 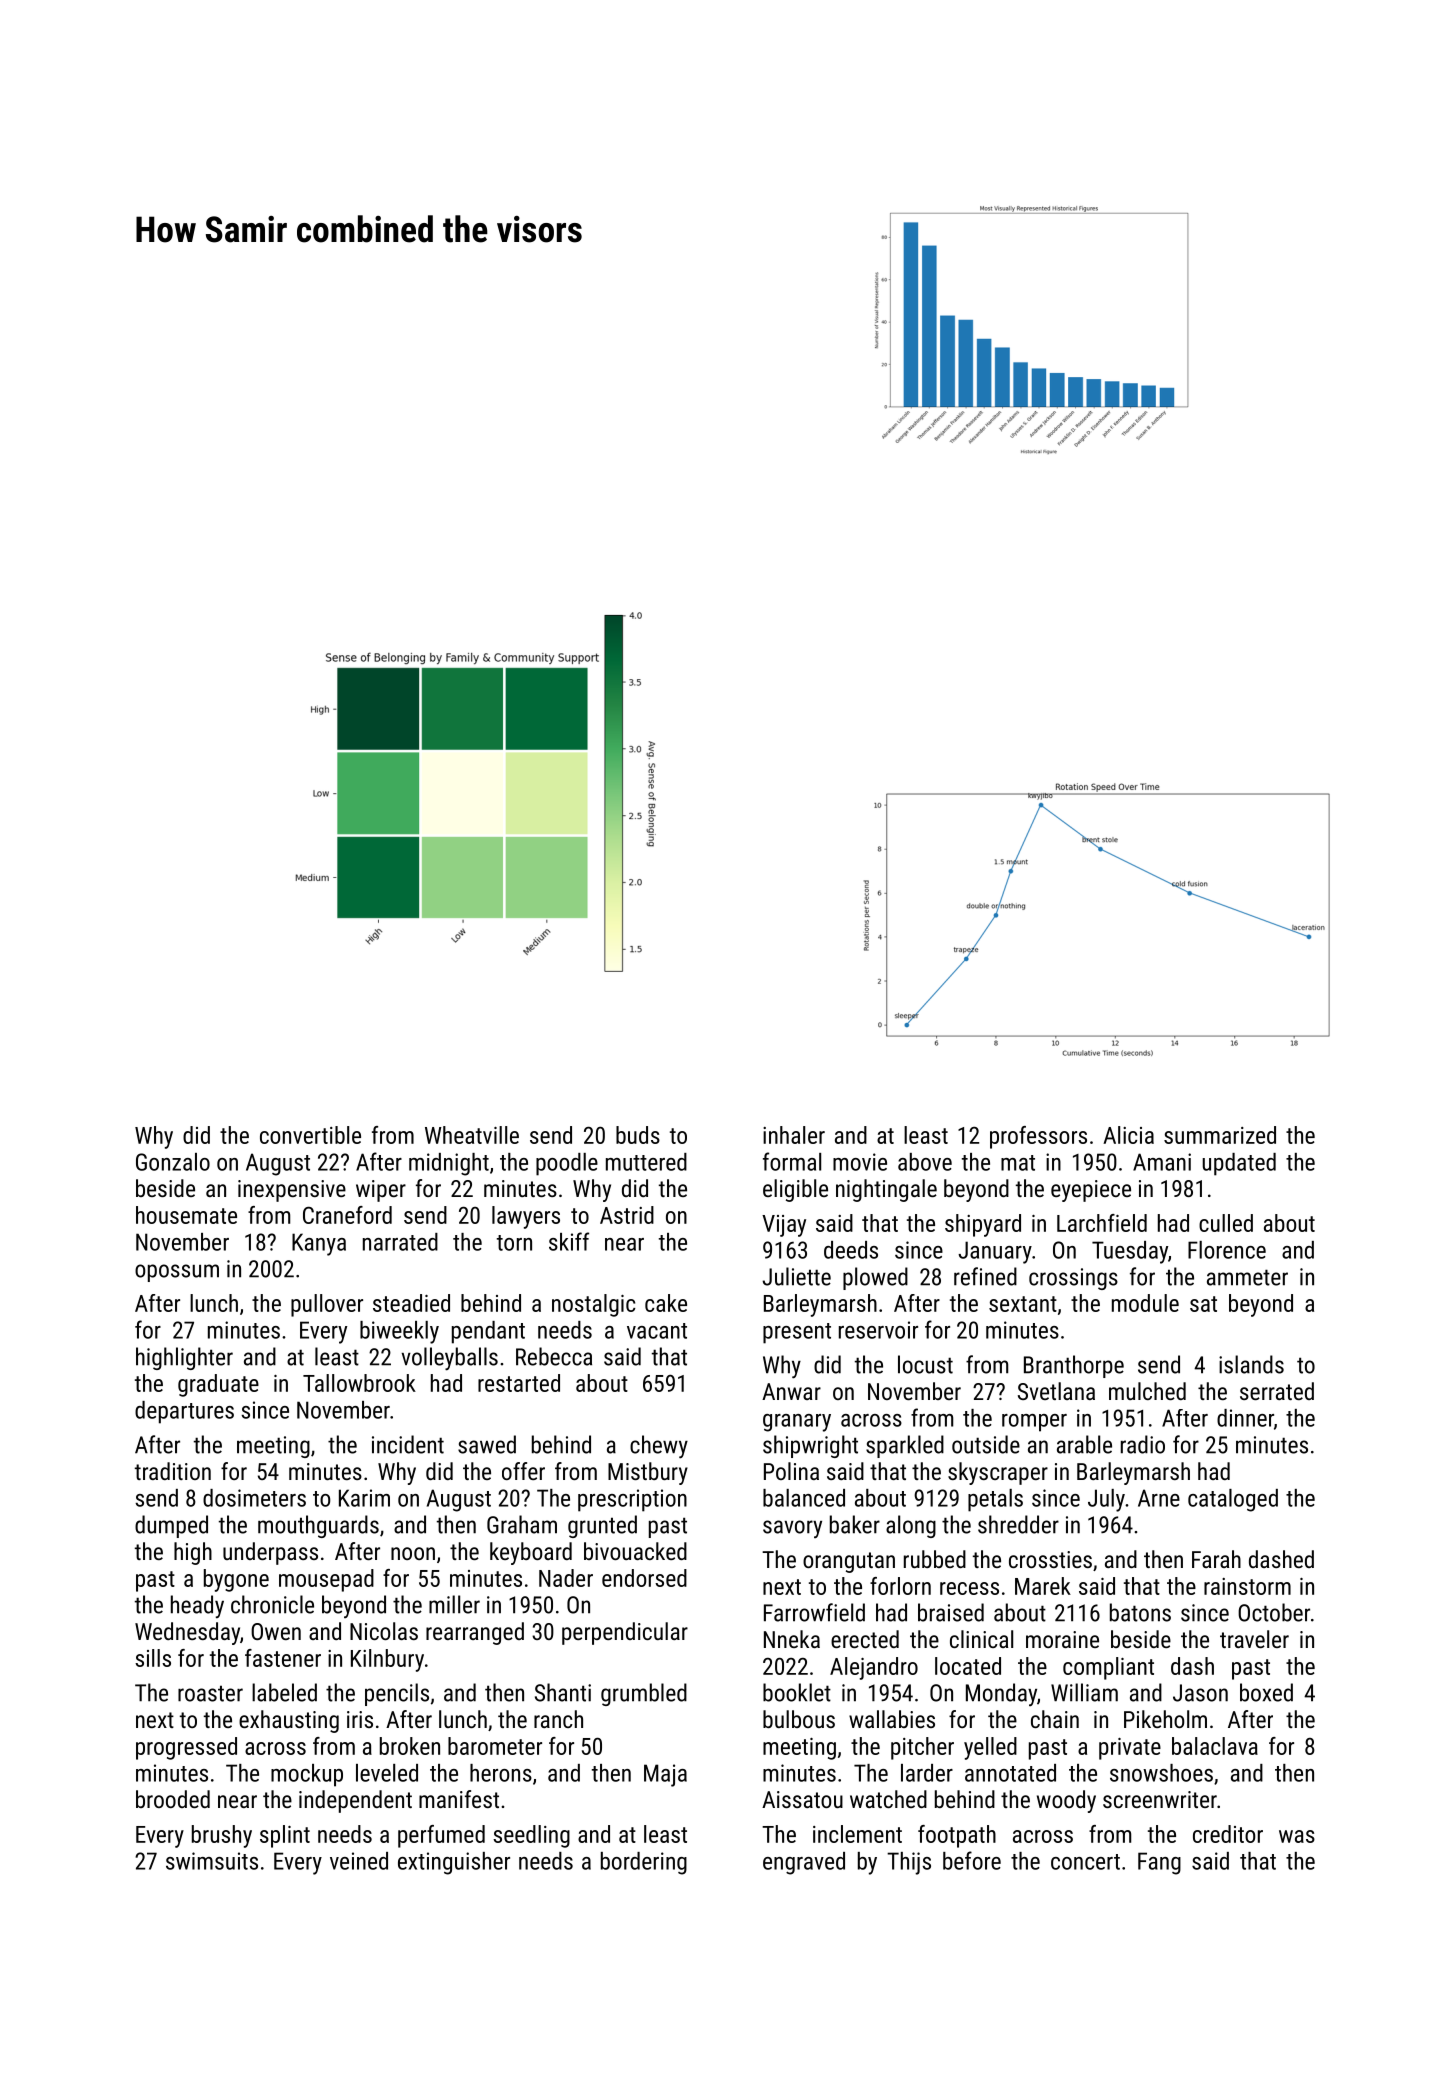 What do you see at coordinates (359, 1861) in the document?
I see `veined` at bounding box center [359, 1861].
